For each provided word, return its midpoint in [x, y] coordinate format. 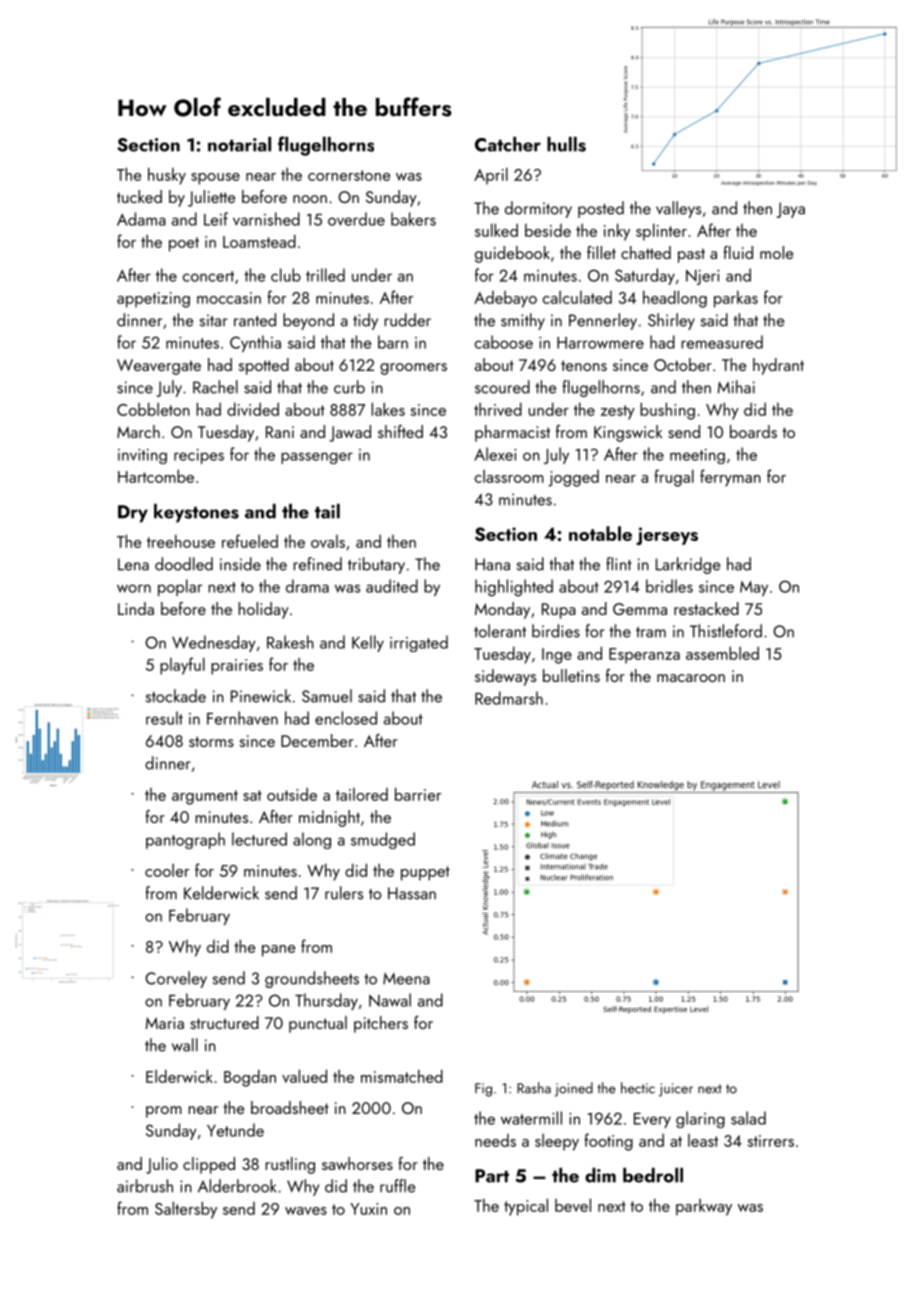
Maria [164, 1023]
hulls [566, 144]
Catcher [508, 144]
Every [652, 1120]
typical [526, 1207]
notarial [239, 144]
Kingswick [628, 433]
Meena [406, 979]
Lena [133, 564]
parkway [704, 1207]
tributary [376, 565]
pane [278, 951]
